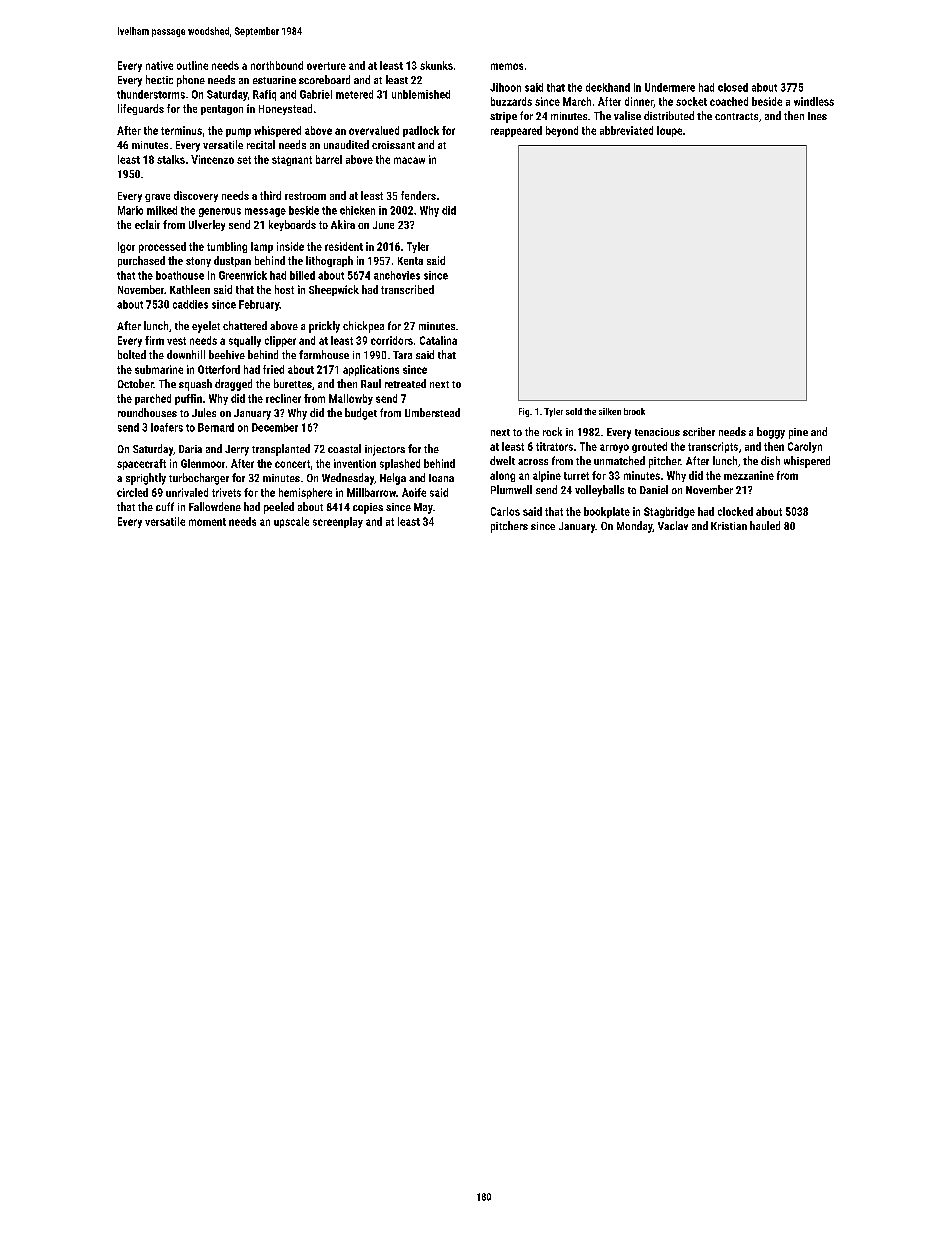 This screenshot has width=952, height=1233. What do you see at coordinates (207, 522) in the screenshot?
I see `moment` at bounding box center [207, 522].
